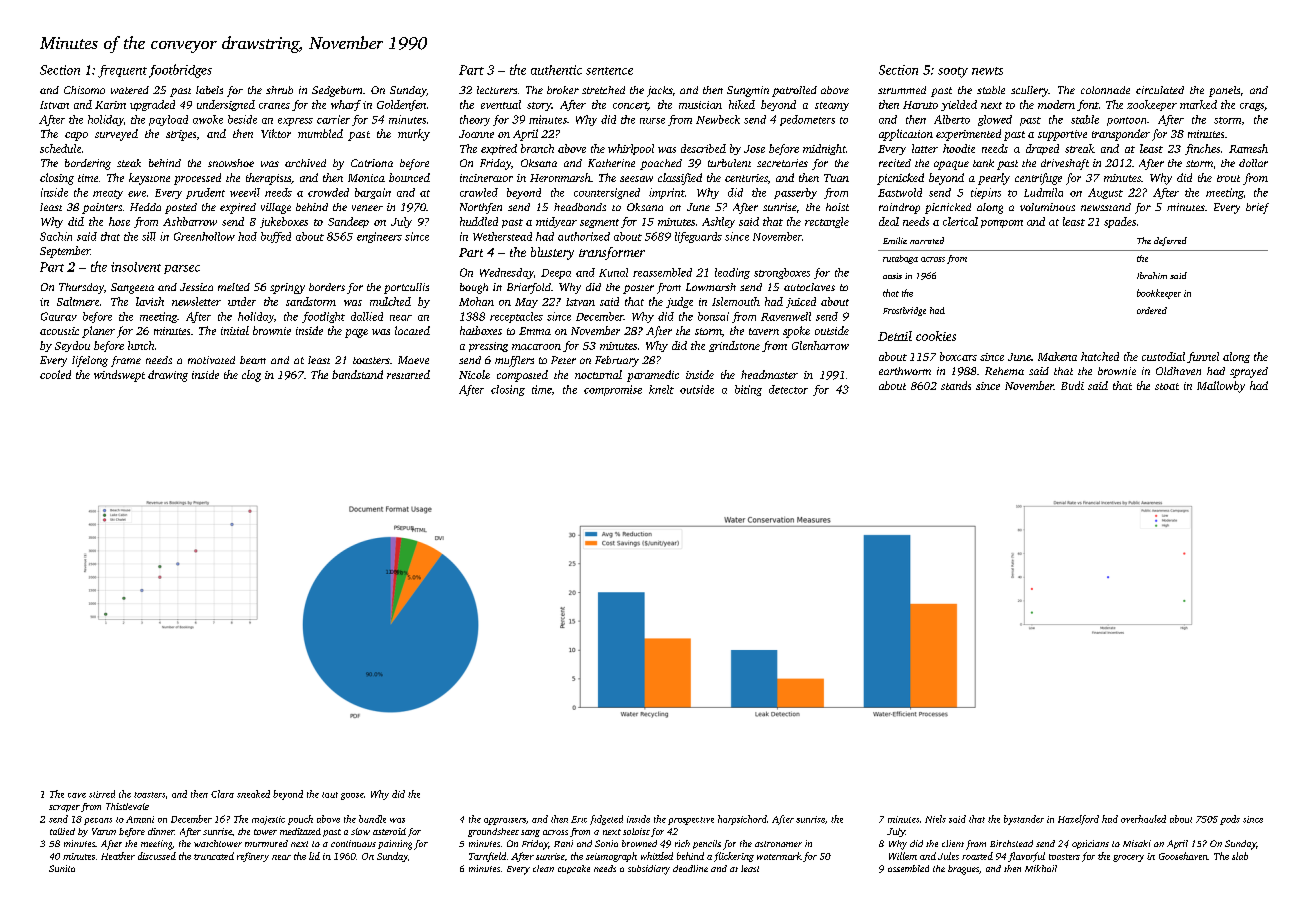  Describe the element at coordinates (279, 90) in the page. I see `shrub` at that location.
